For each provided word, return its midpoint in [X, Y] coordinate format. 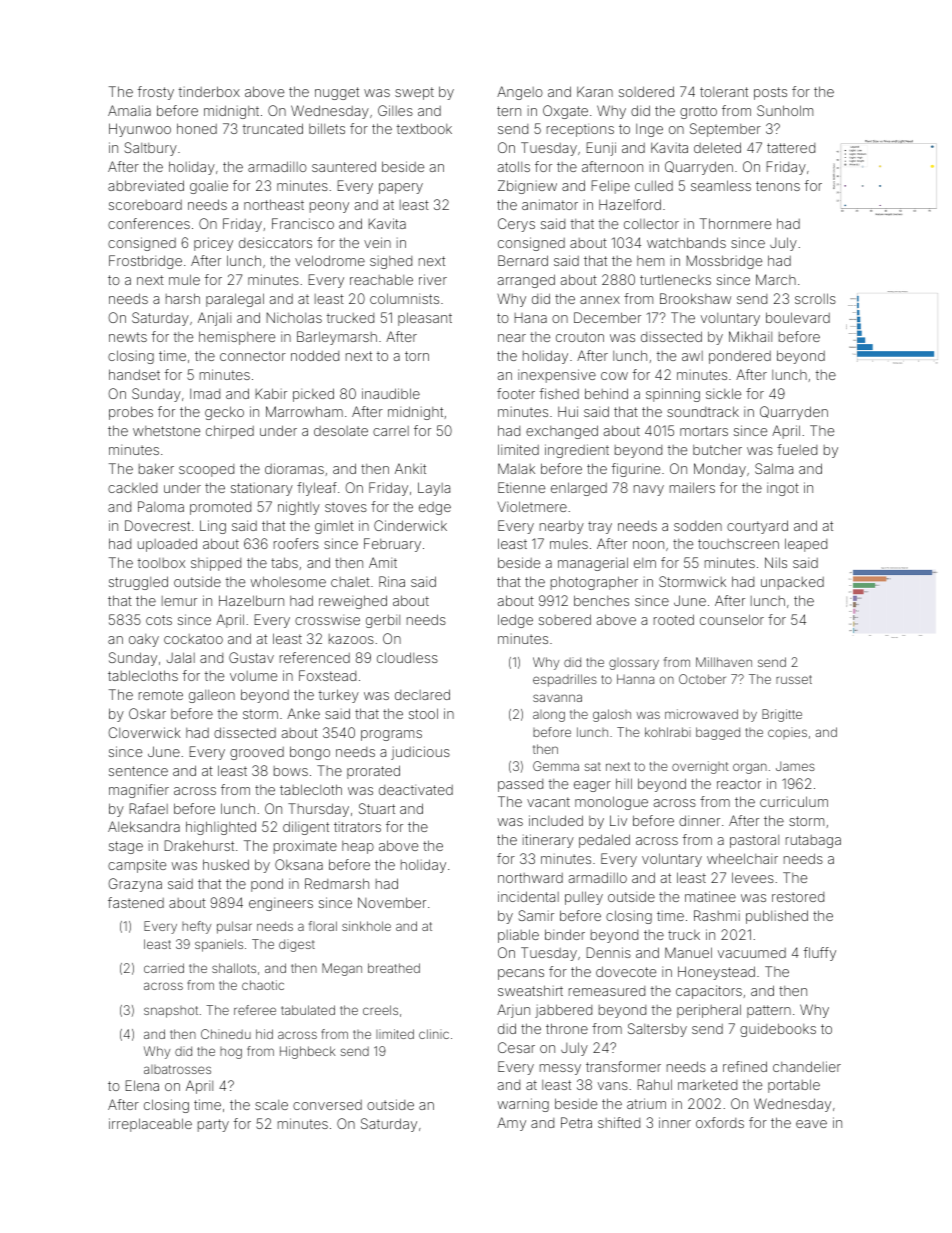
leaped [806, 545]
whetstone [166, 431]
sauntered [344, 166]
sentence [138, 771]
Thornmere [735, 223]
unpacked [792, 583]
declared [422, 694]
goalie [209, 187]
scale [271, 1105]
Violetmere [532, 506]
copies [787, 733]
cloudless [407, 657]
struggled [138, 583]
